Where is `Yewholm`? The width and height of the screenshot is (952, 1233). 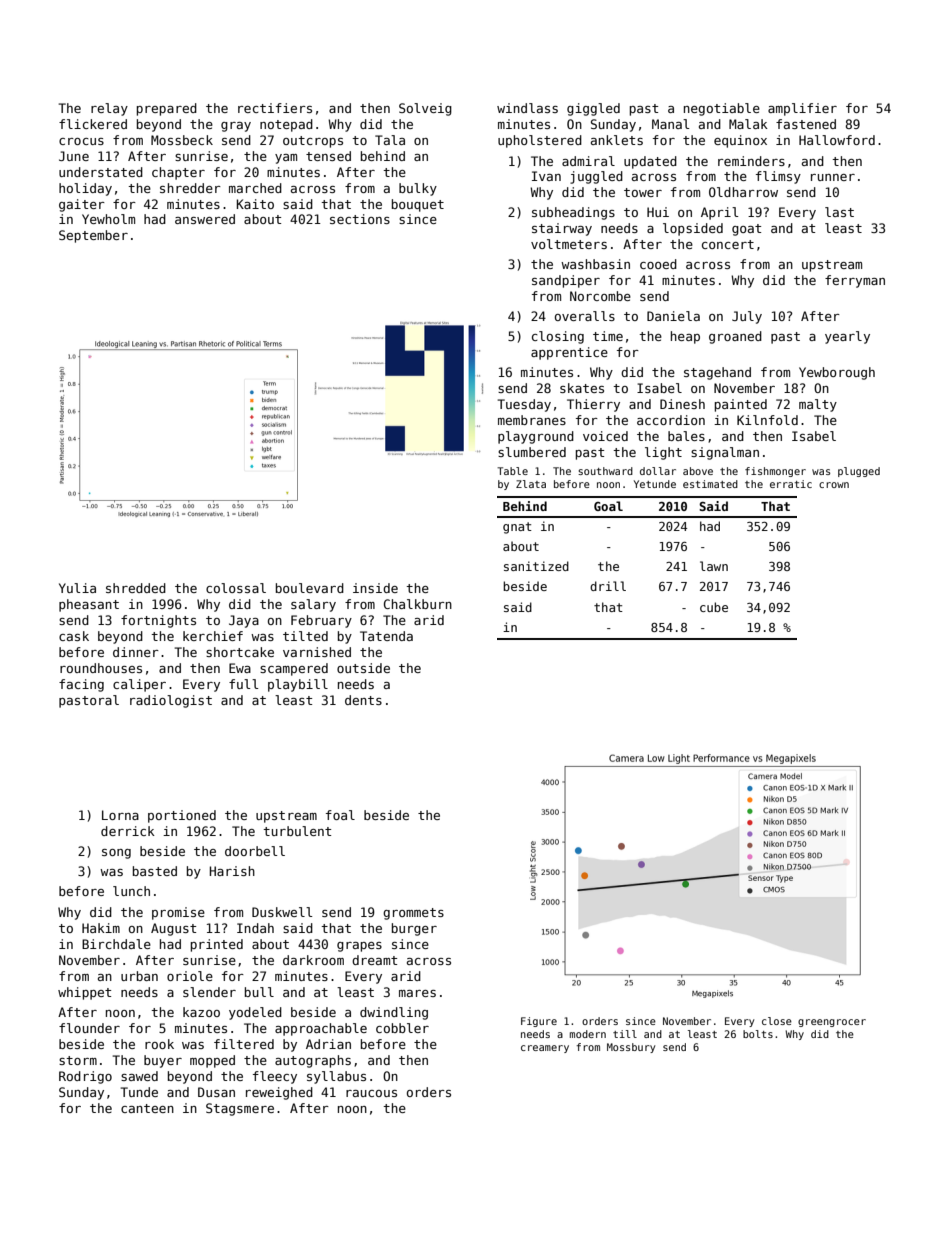
Yewholm is located at coordinates (108, 219).
